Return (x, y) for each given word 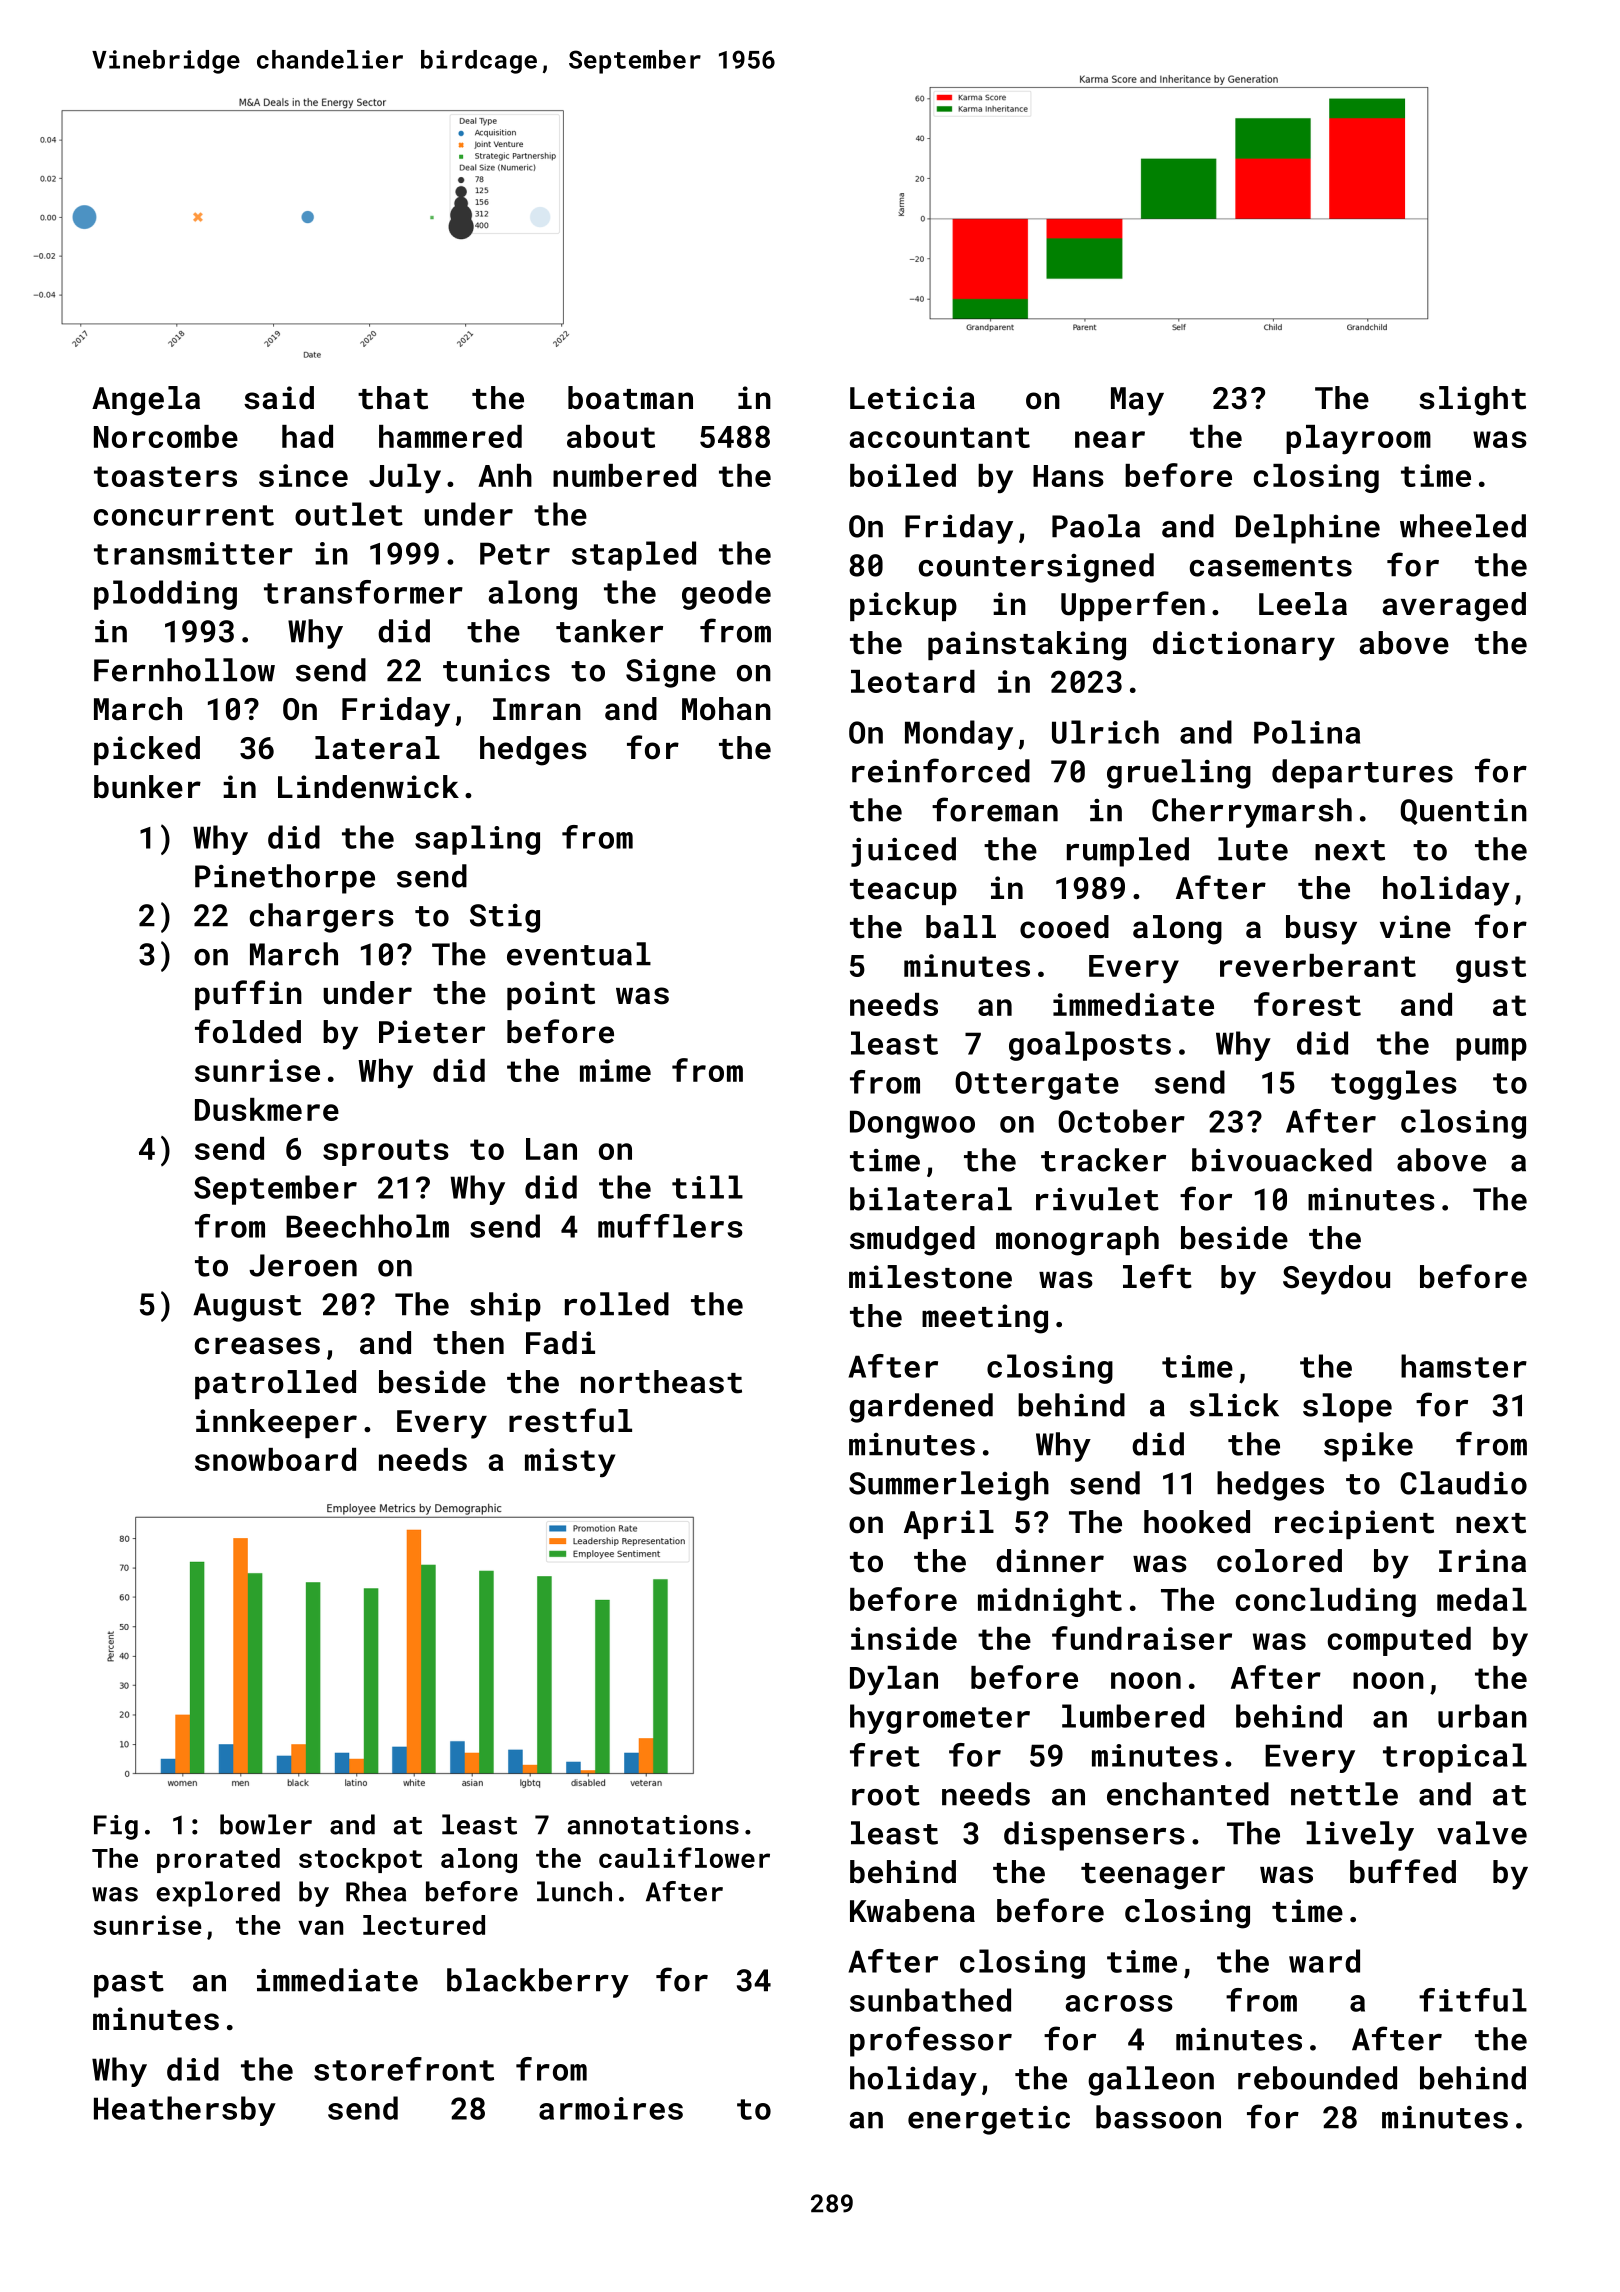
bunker (147, 787)
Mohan (726, 709)
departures (1362, 774)
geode (726, 595)
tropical (1455, 1758)
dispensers (1094, 1836)
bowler (266, 1824)
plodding (165, 595)
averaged (1454, 607)
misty (570, 1463)
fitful (1473, 2000)
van (320, 1927)
